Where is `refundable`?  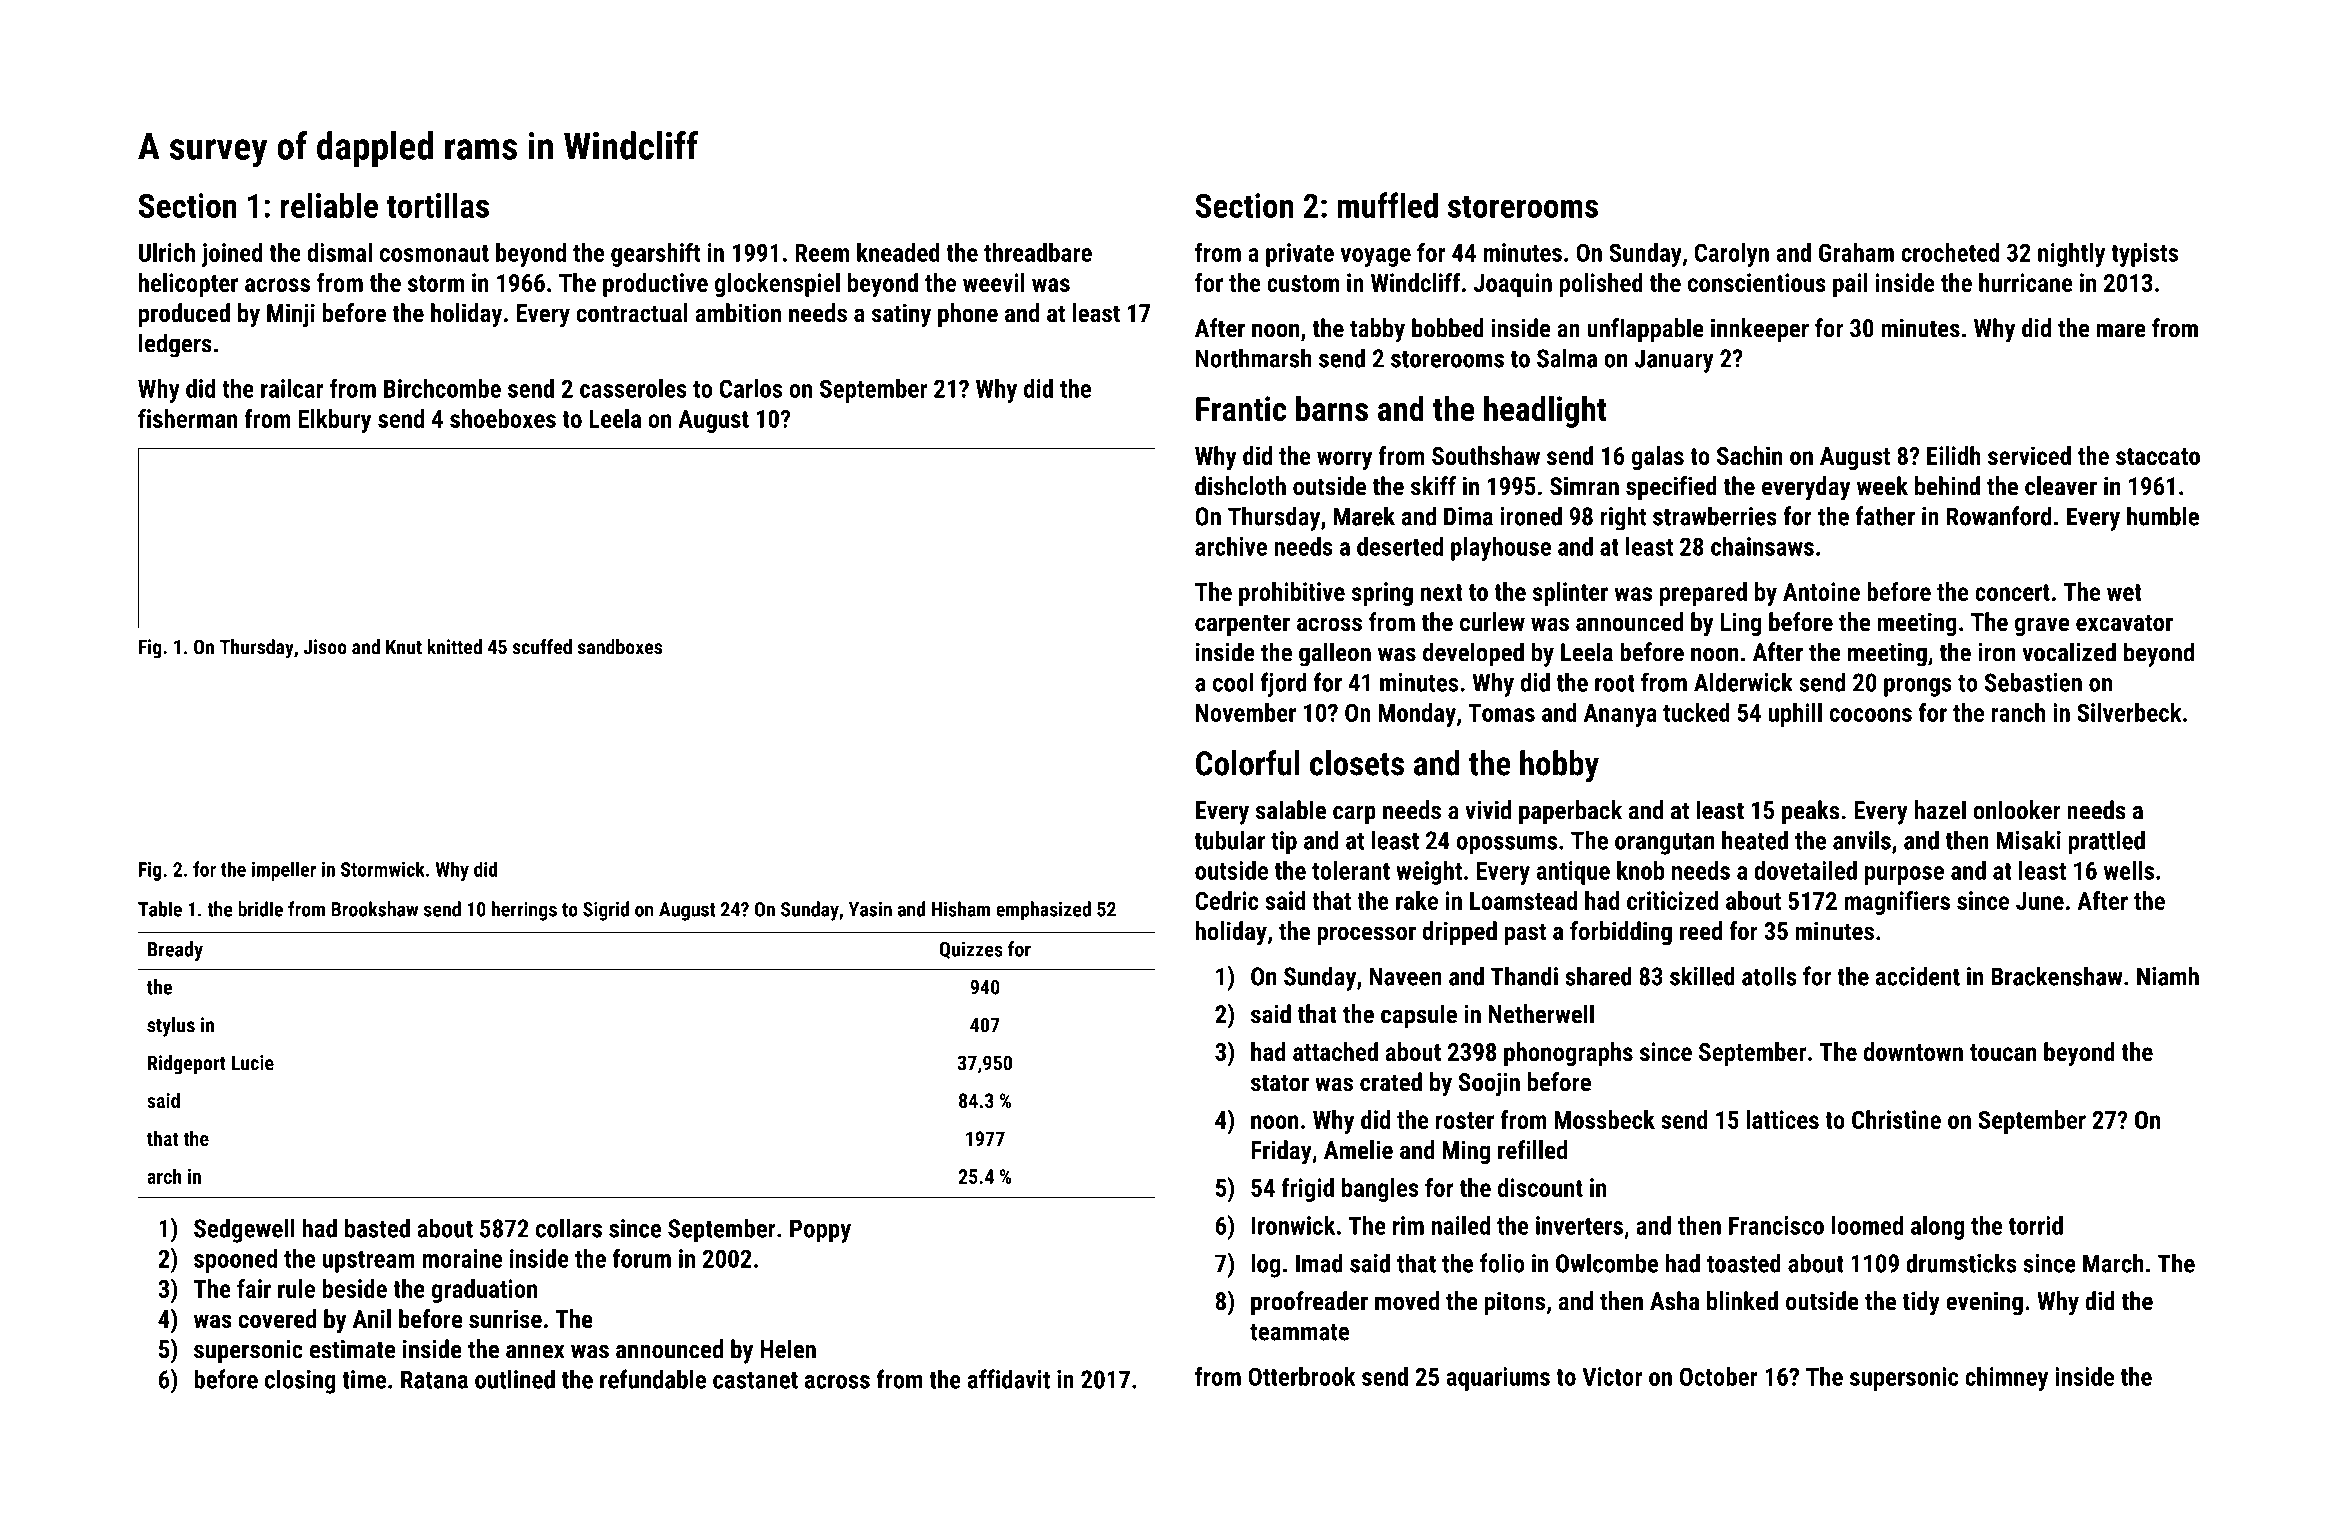
refundable is located at coordinates (653, 1379).
